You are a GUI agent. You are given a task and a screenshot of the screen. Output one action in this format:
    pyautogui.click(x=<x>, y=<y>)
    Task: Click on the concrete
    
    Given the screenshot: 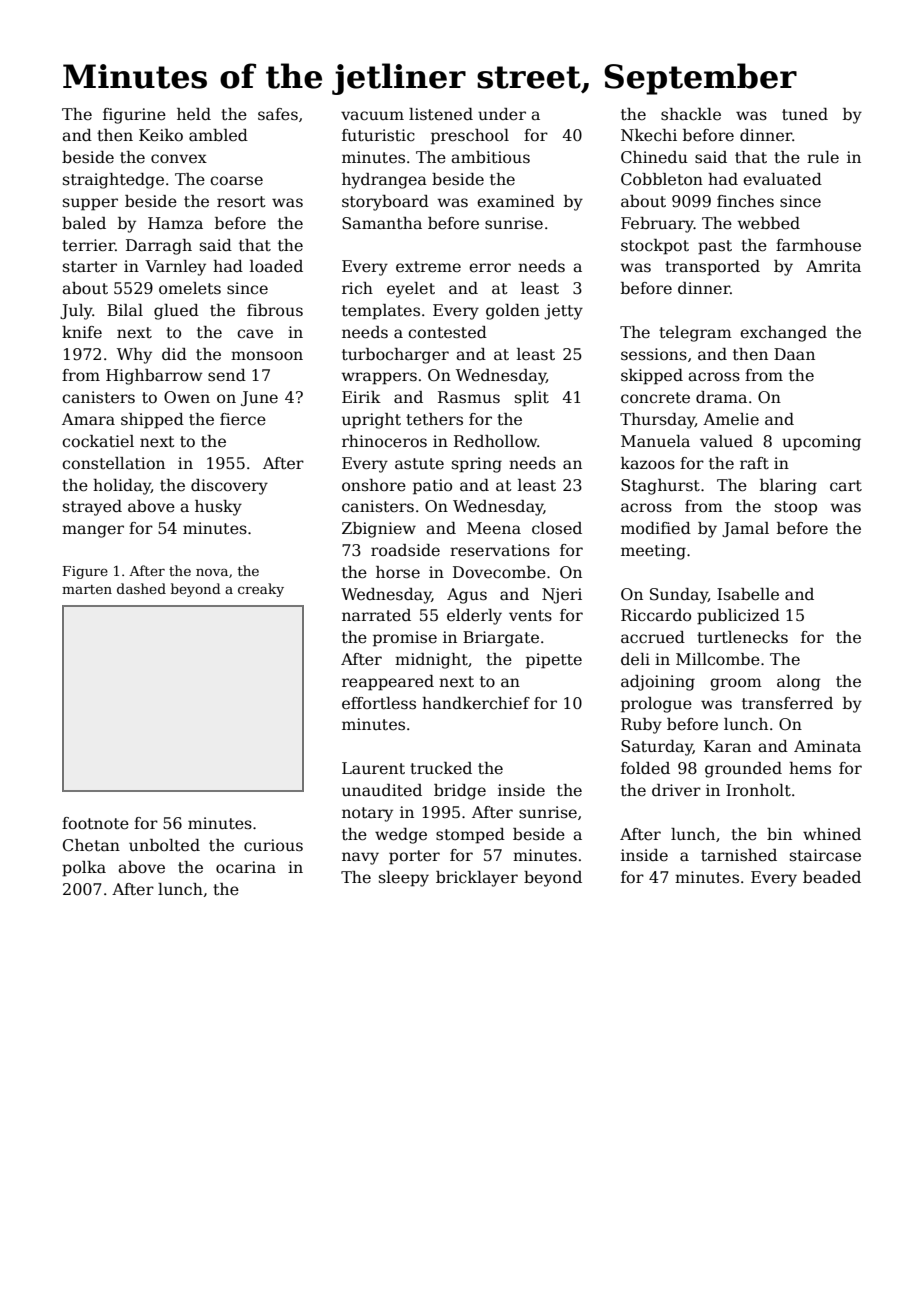 What is the action you would take?
    pyautogui.click(x=655, y=398)
